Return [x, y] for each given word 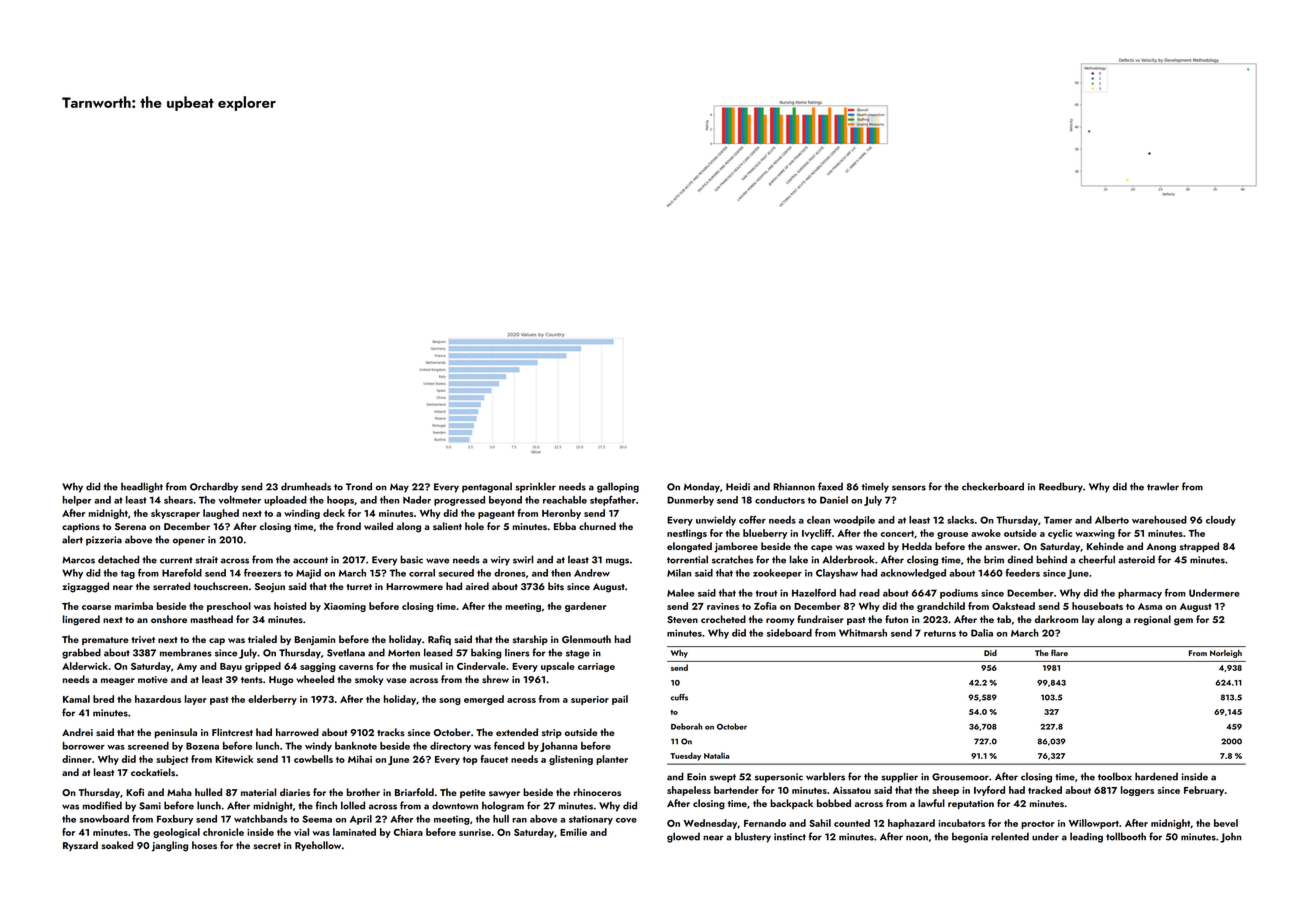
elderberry [272, 700]
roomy [780, 621]
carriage [596, 667]
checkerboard [993, 486]
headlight [142, 487]
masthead [212, 619]
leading [1086, 837]
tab [1004, 619]
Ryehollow [318, 846]
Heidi [738, 486]
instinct [790, 837]
